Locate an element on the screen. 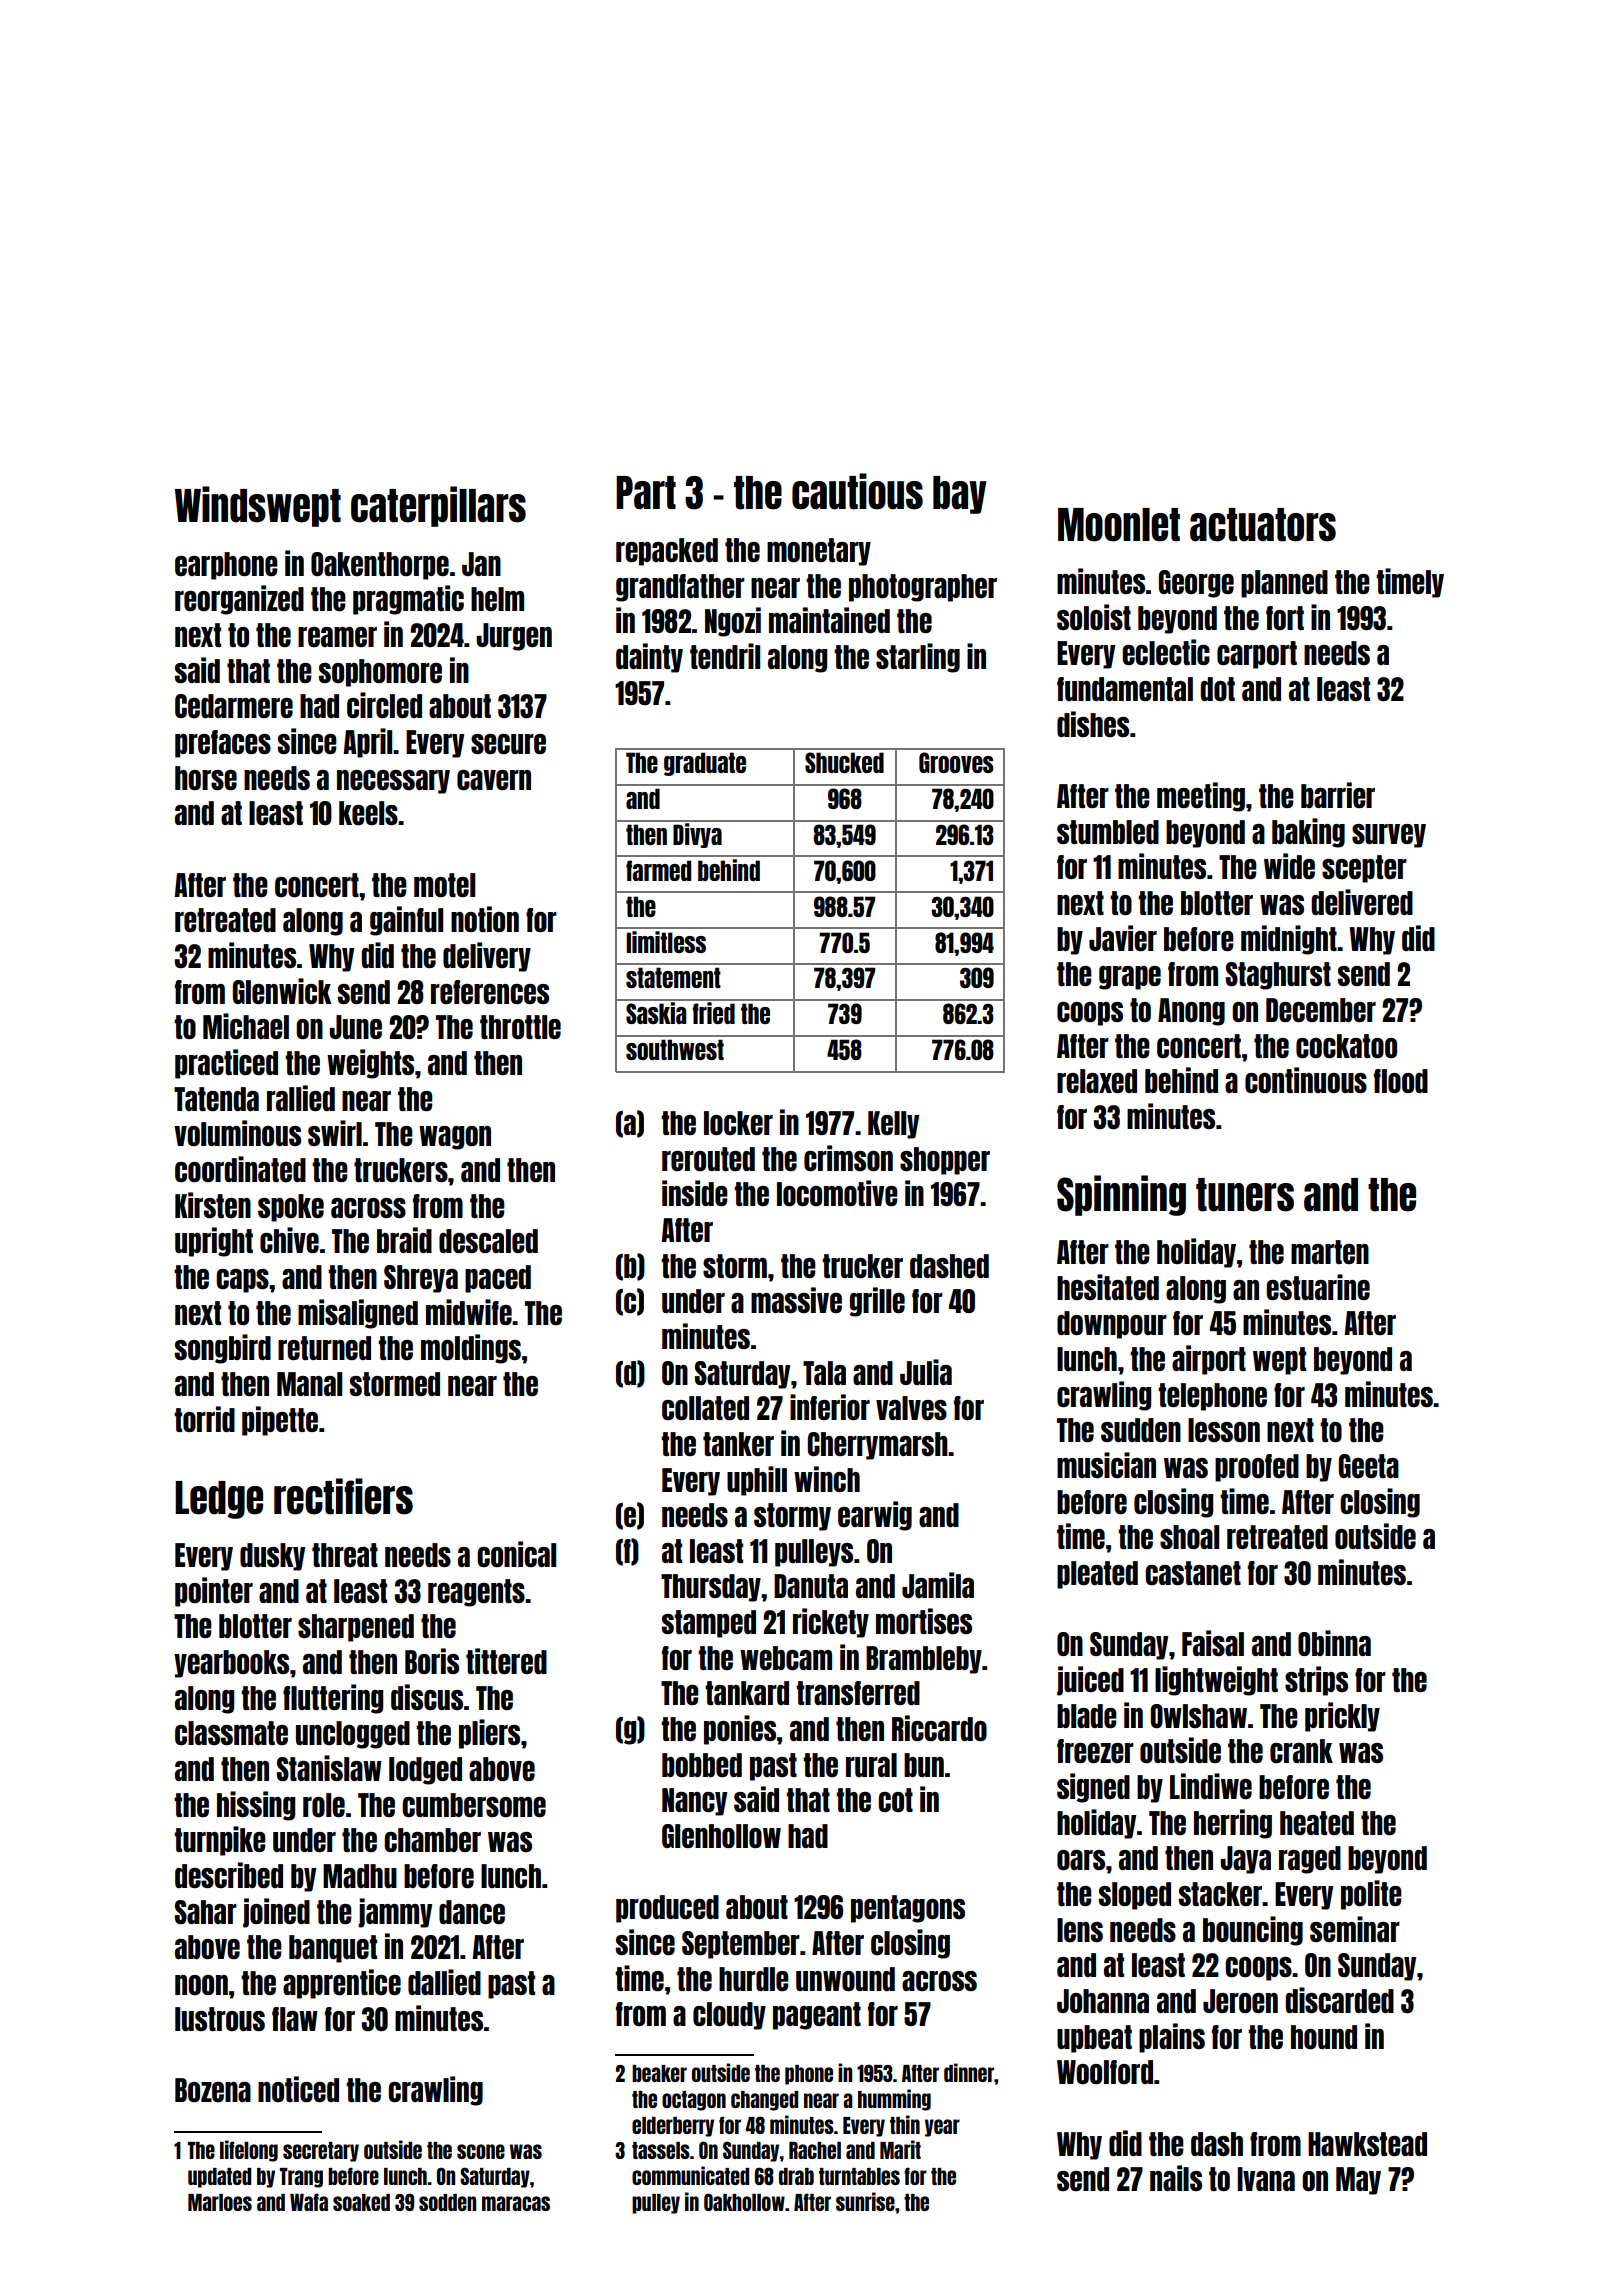 The width and height of the screenshot is (1620, 2292). Shucked is located at coordinates (844, 762).
